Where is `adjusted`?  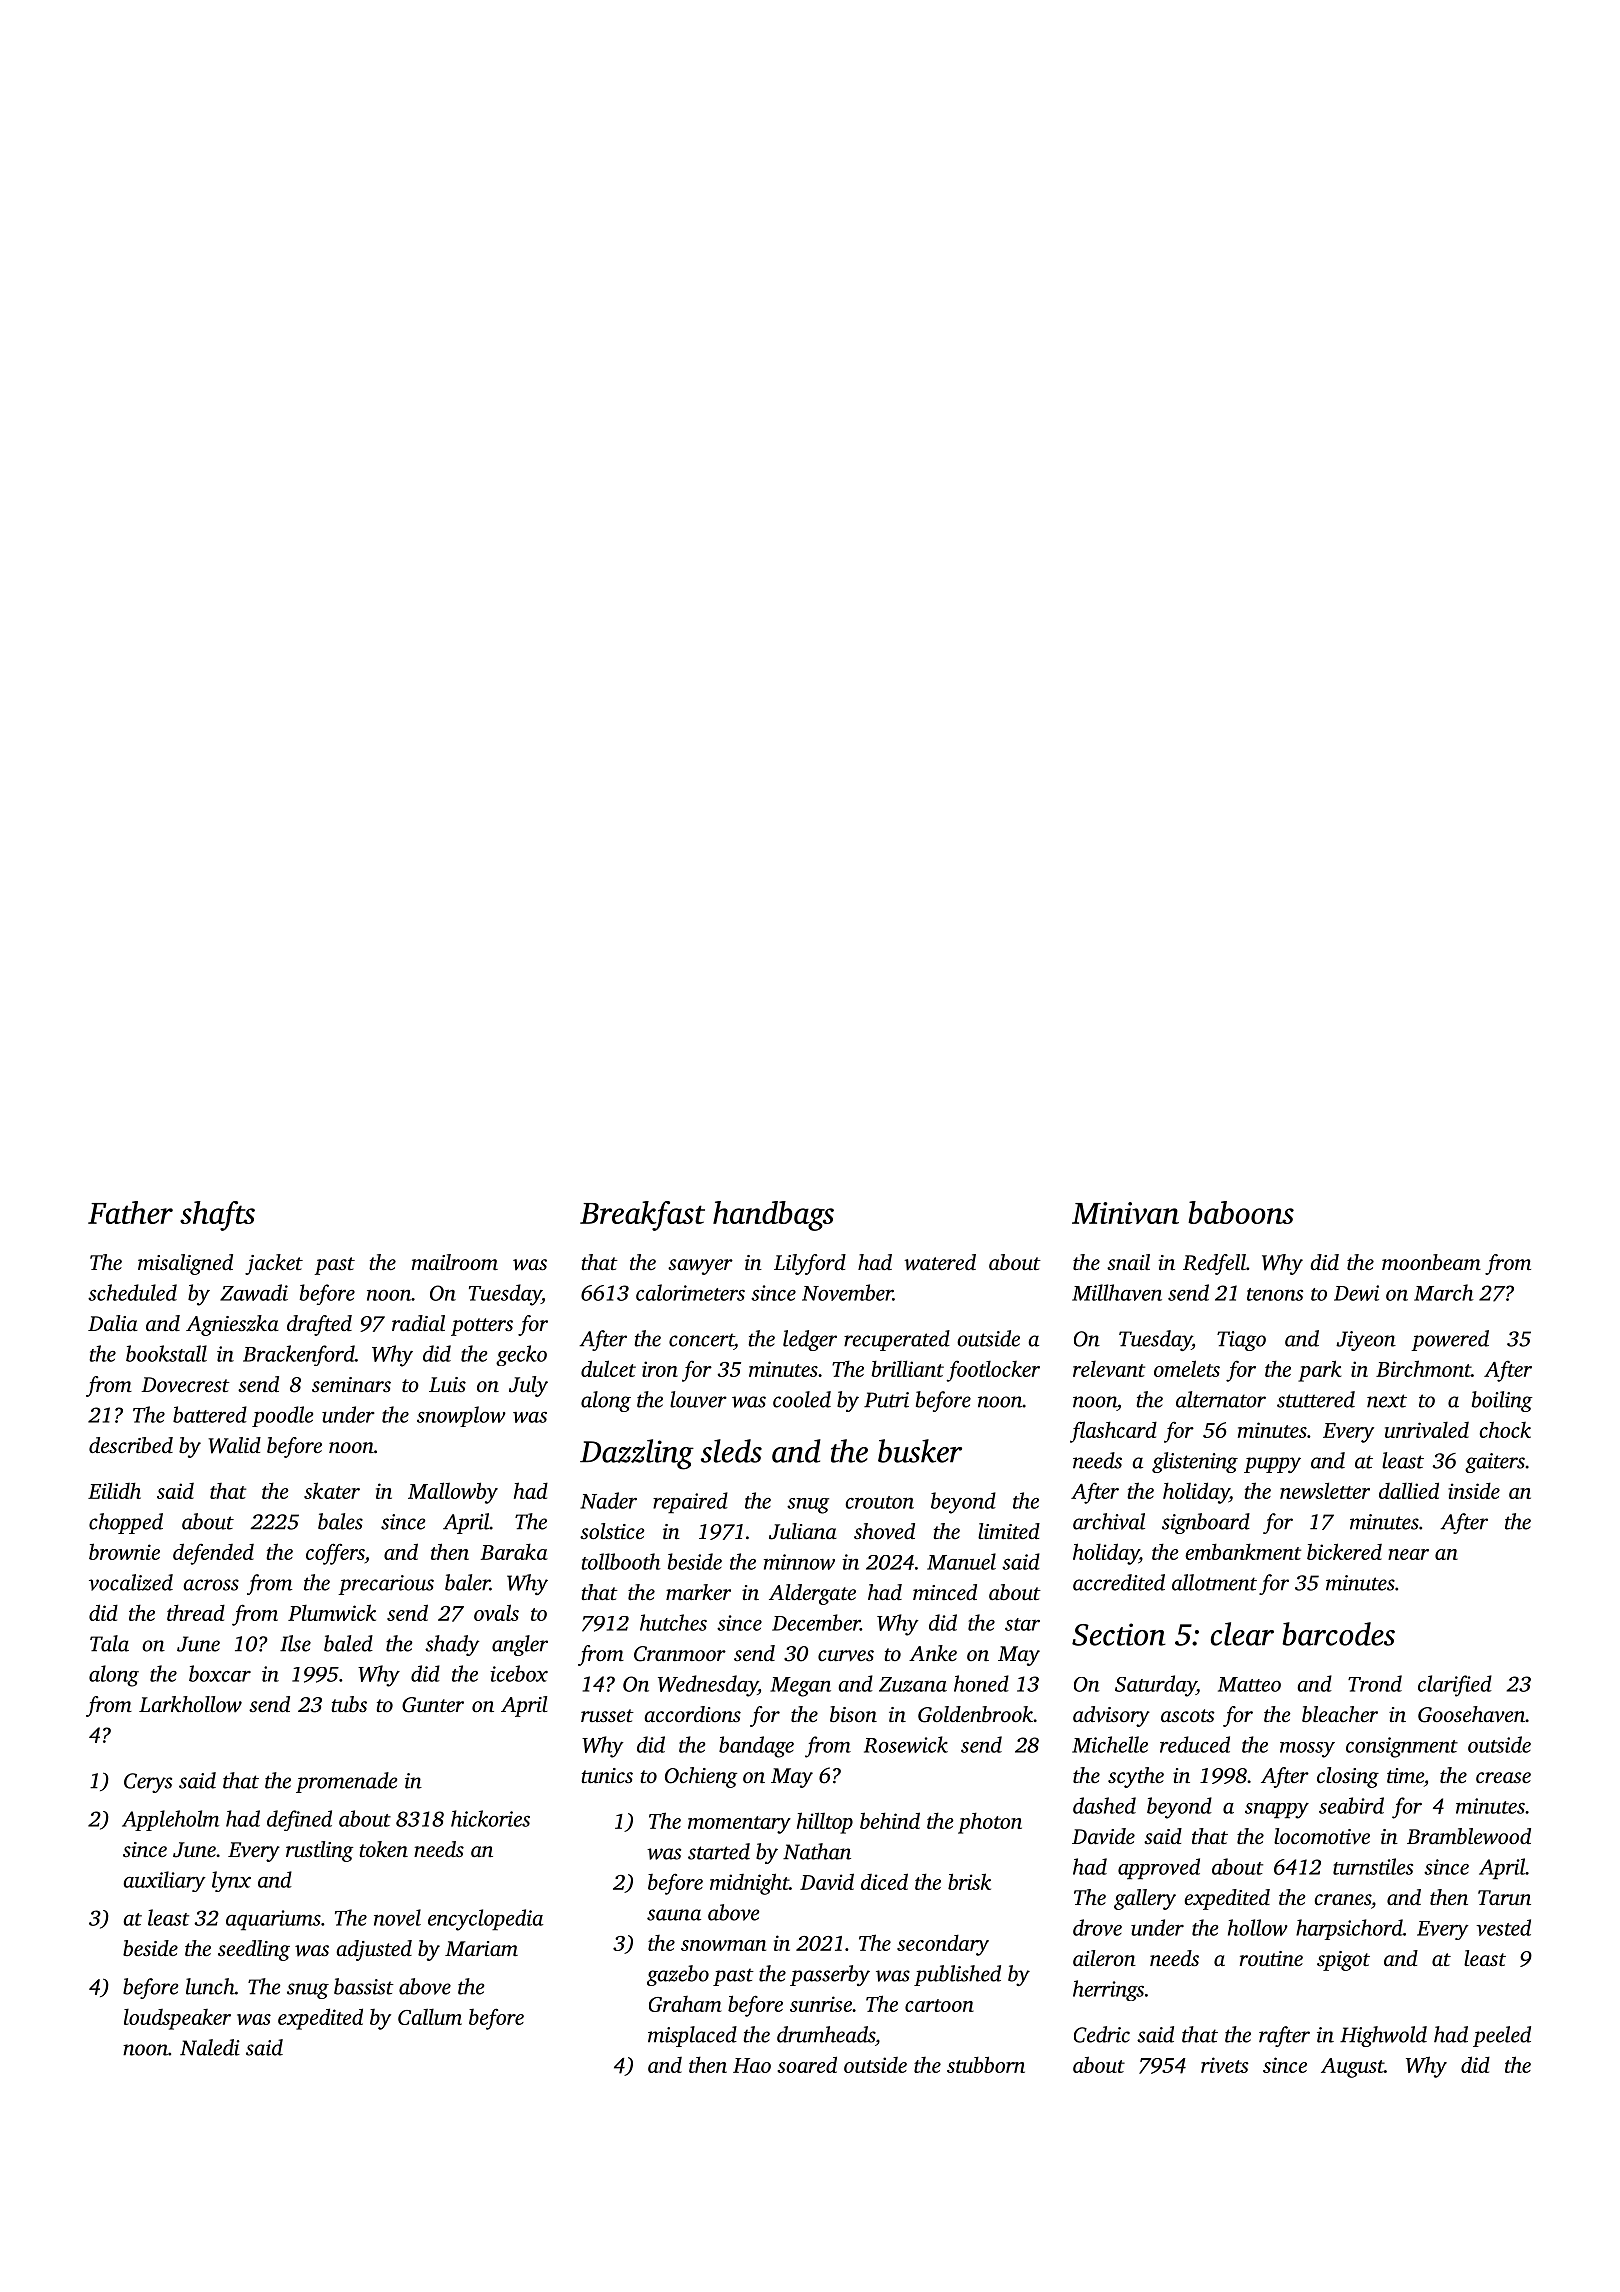 adjusted is located at coordinates (374, 1950).
